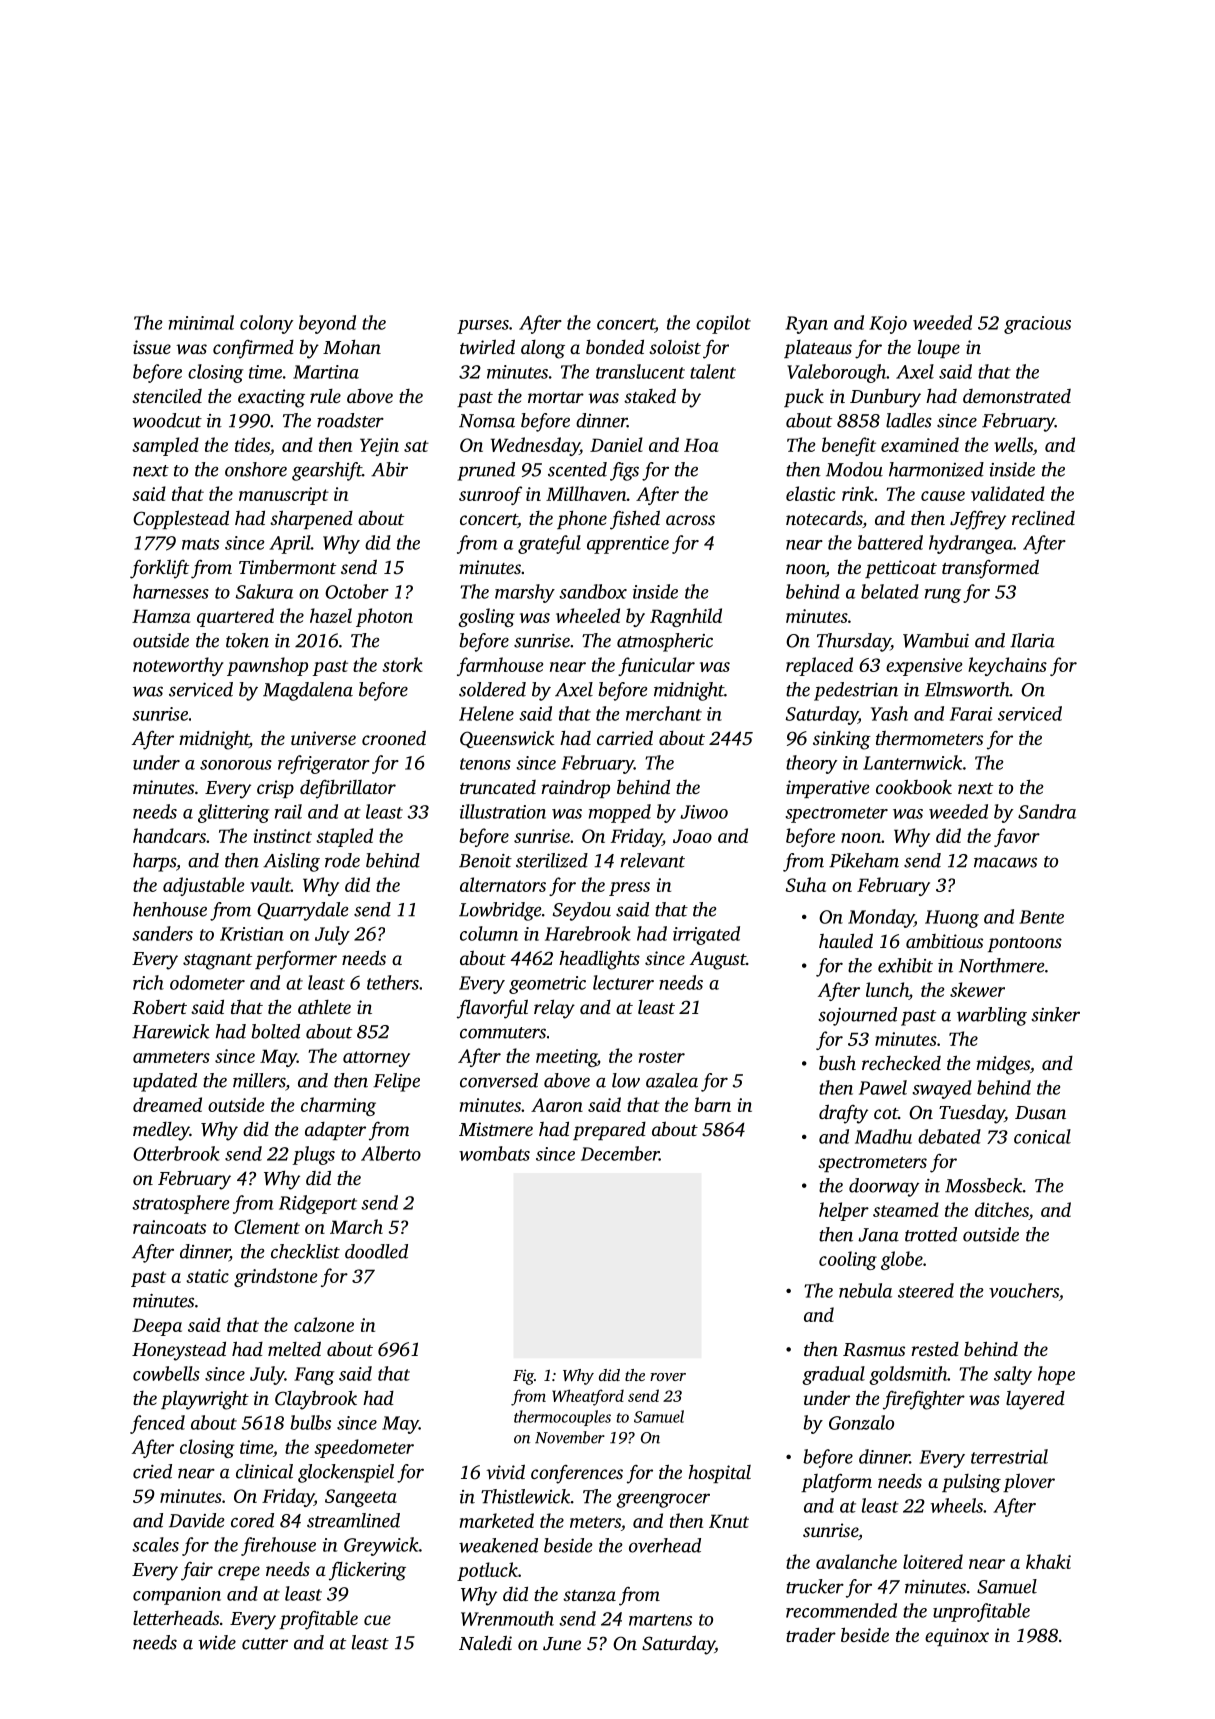 Image resolution: width=1215 pixels, height=1719 pixels. Describe the element at coordinates (276, 1031) in the screenshot. I see `bolted` at that location.
